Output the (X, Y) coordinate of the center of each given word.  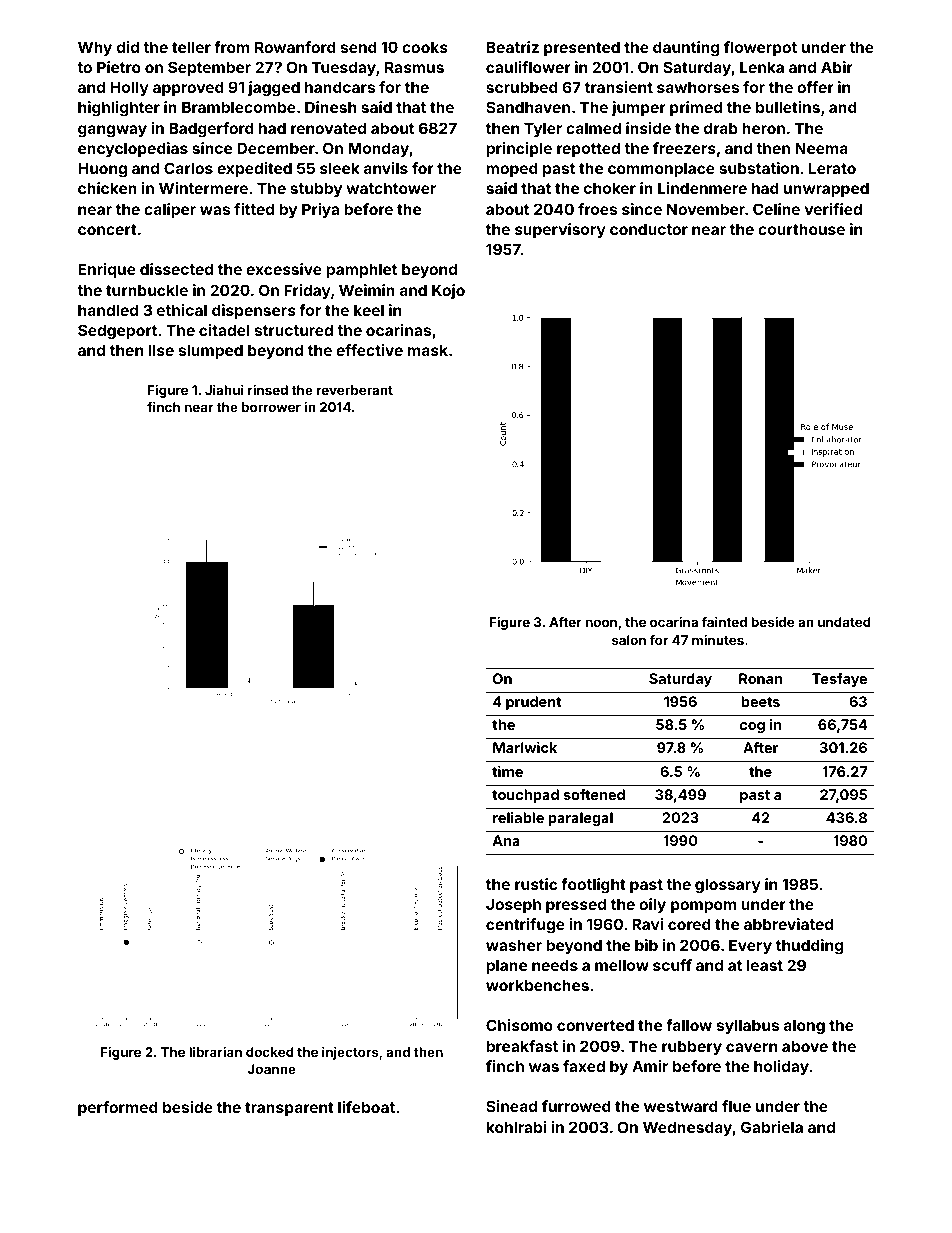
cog (752, 727)
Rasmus (414, 67)
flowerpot (760, 48)
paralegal (580, 819)
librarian (215, 1052)
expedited (254, 169)
